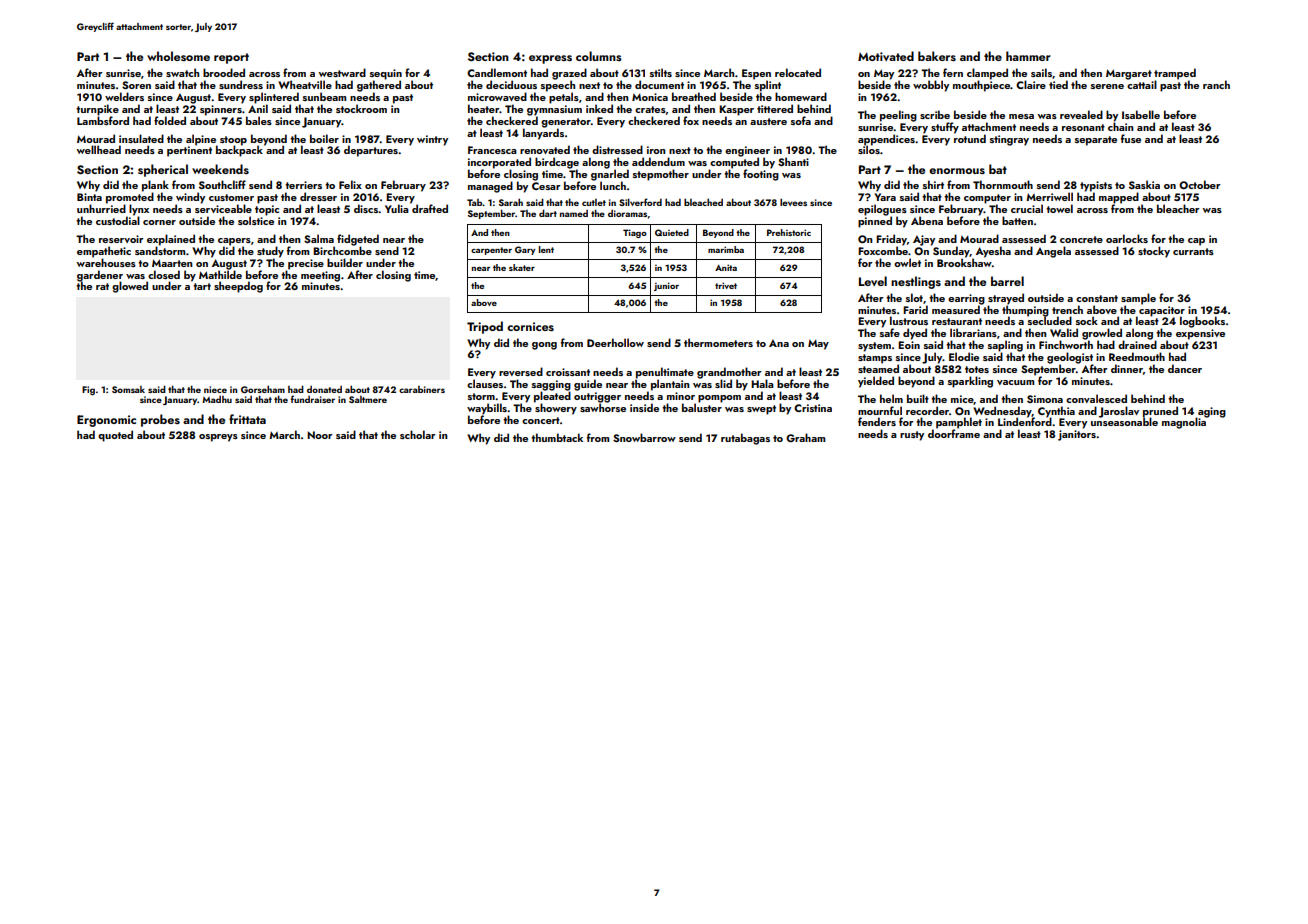 The image size is (1308, 924). What do you see at coordinates (1028, 56) in the screenshot?
I see `hammer` at bounding box center [1028, 56].
